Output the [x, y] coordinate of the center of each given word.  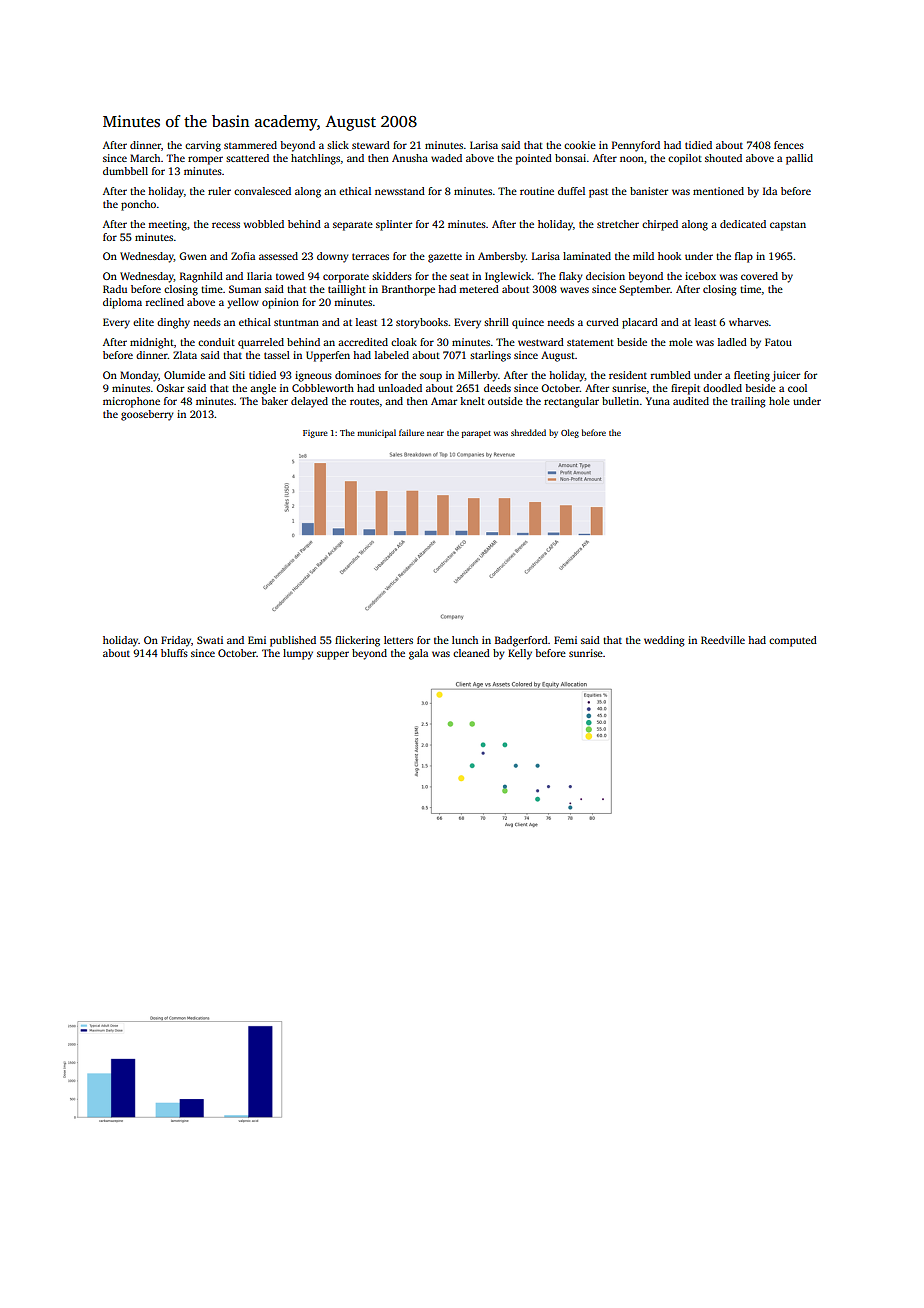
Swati [210, 640]
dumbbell [125, 171]
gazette [445, 258]
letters [398, 640]
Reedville [723, 640]
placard [640, 323]
